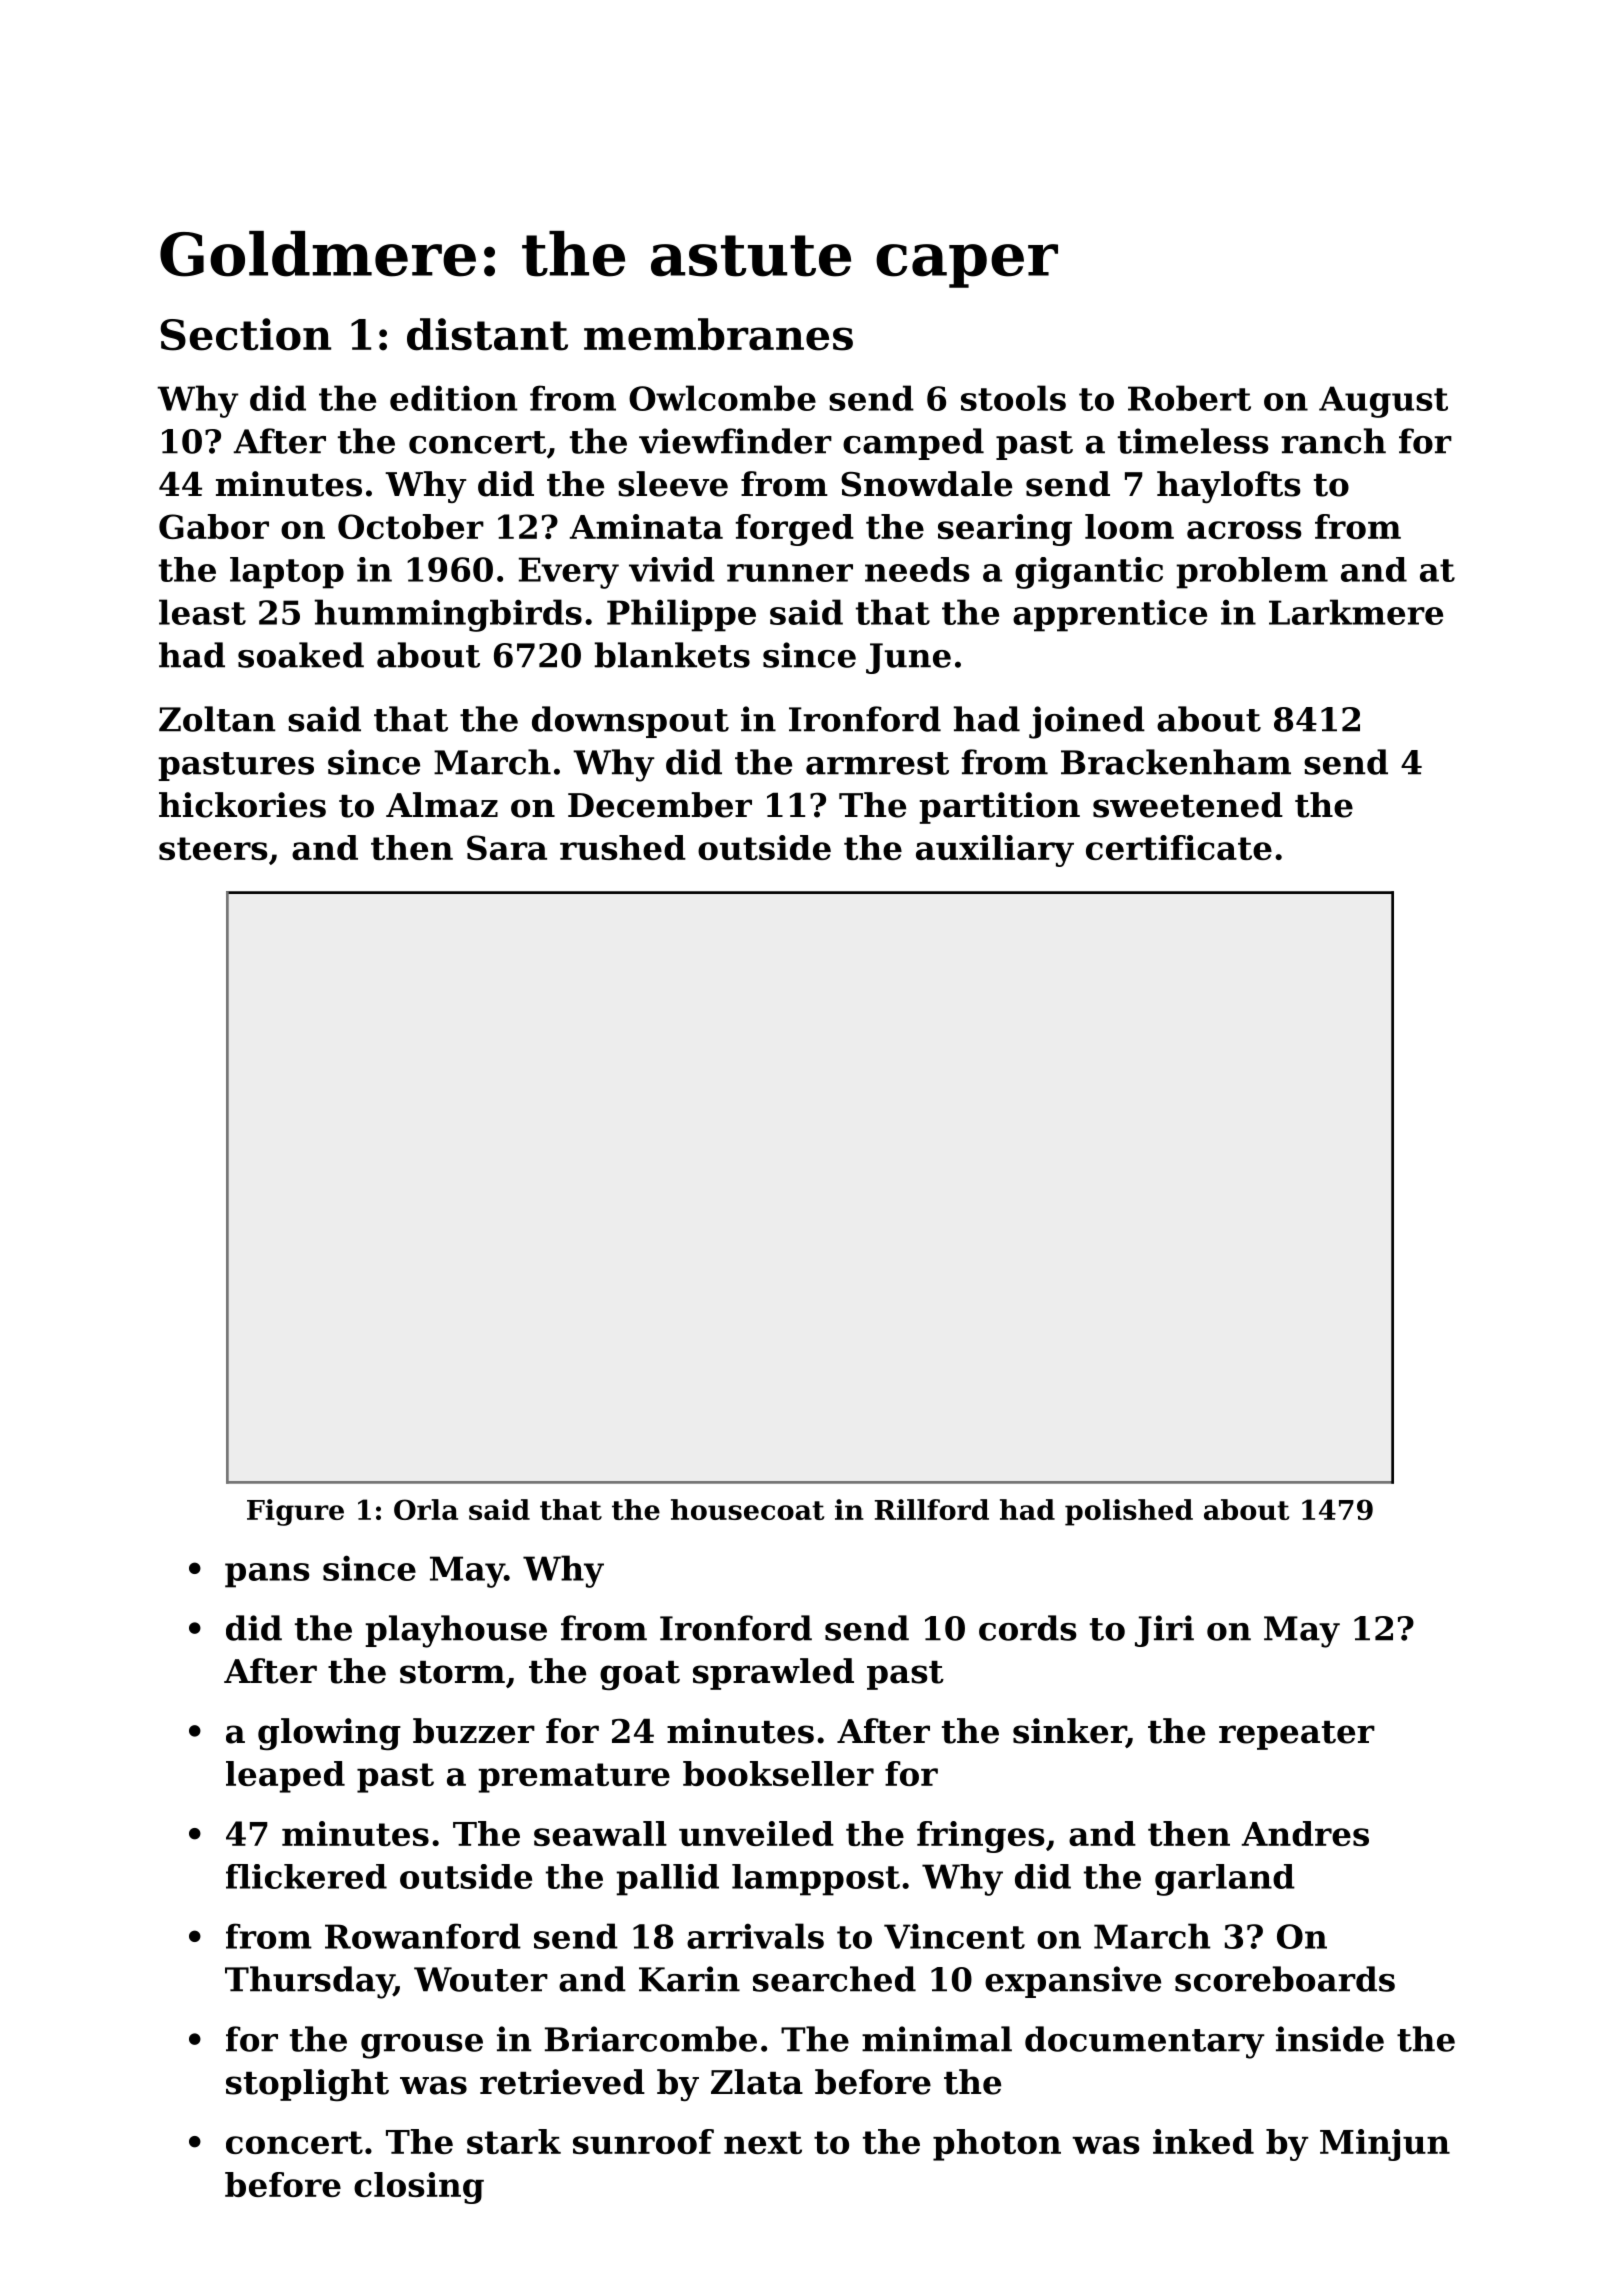 Image resolution: width=1620 pixels, height=2292 pixels. Describe the element at coordinates (1129, 1512) in the screenshot. I see `polished` at that location.
